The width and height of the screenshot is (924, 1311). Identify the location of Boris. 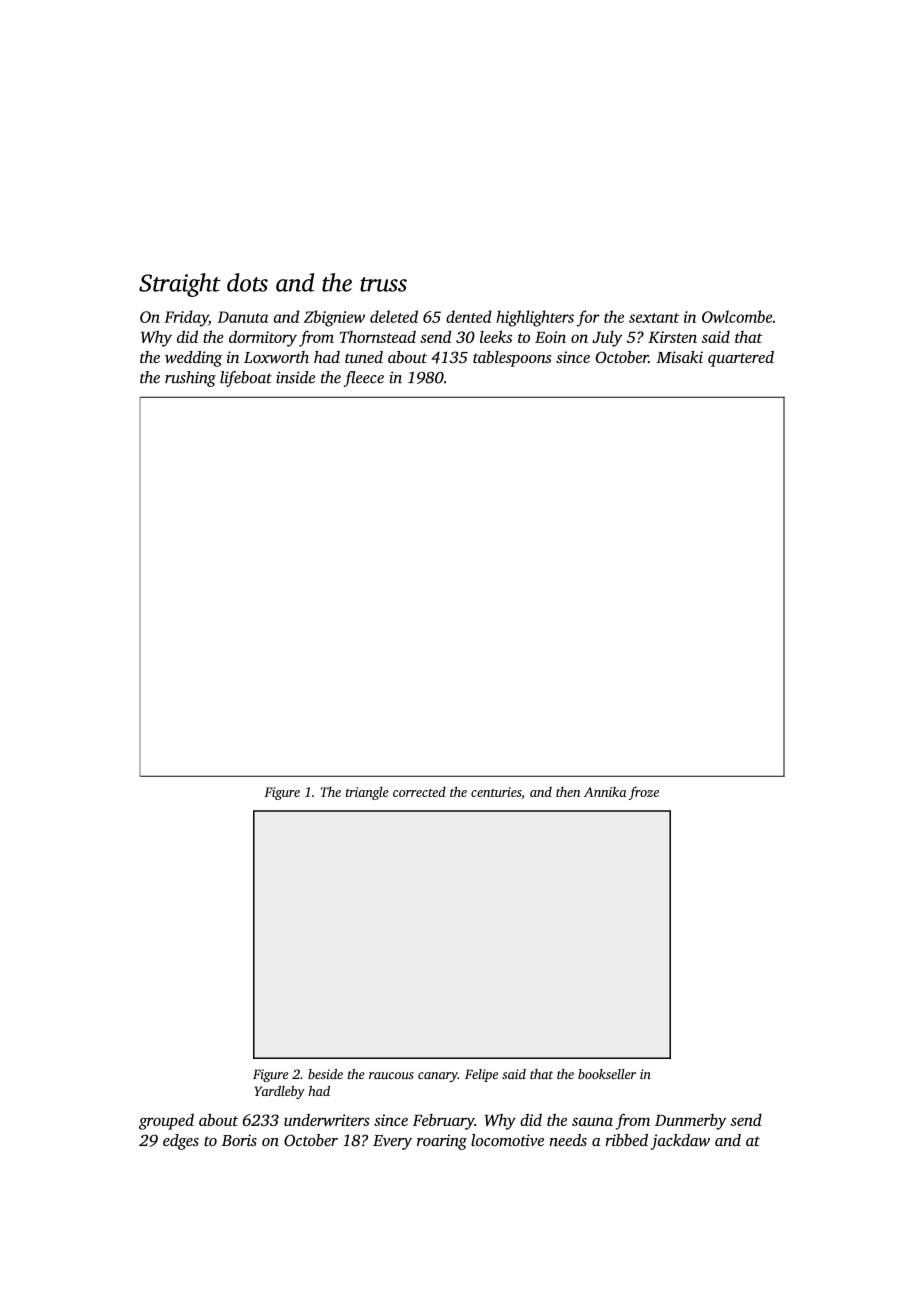
(239, 1140).
